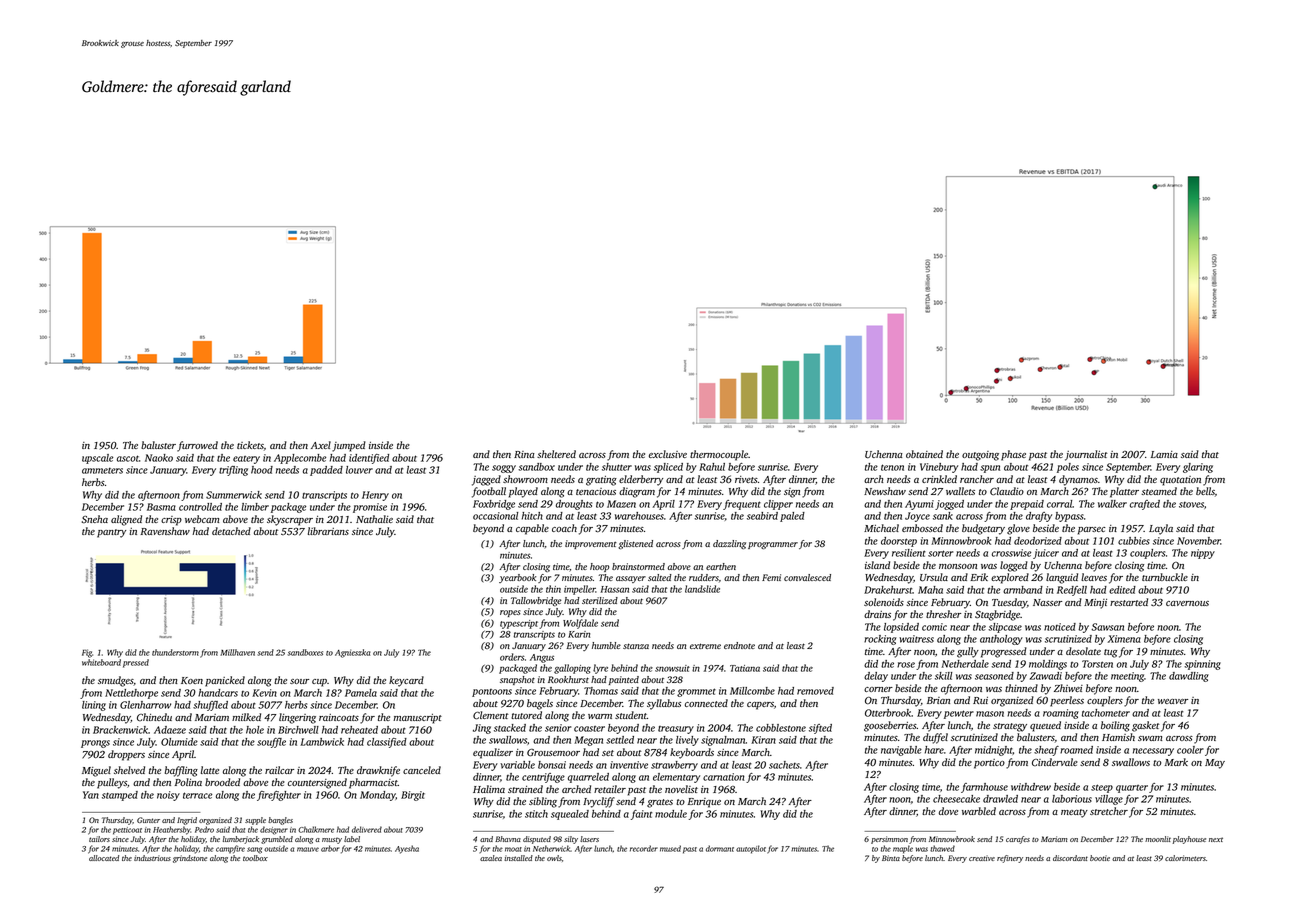  What do you see at coordinates (148, 820) in the image?
I see `Gunter` at bounding box center [148, 820].
